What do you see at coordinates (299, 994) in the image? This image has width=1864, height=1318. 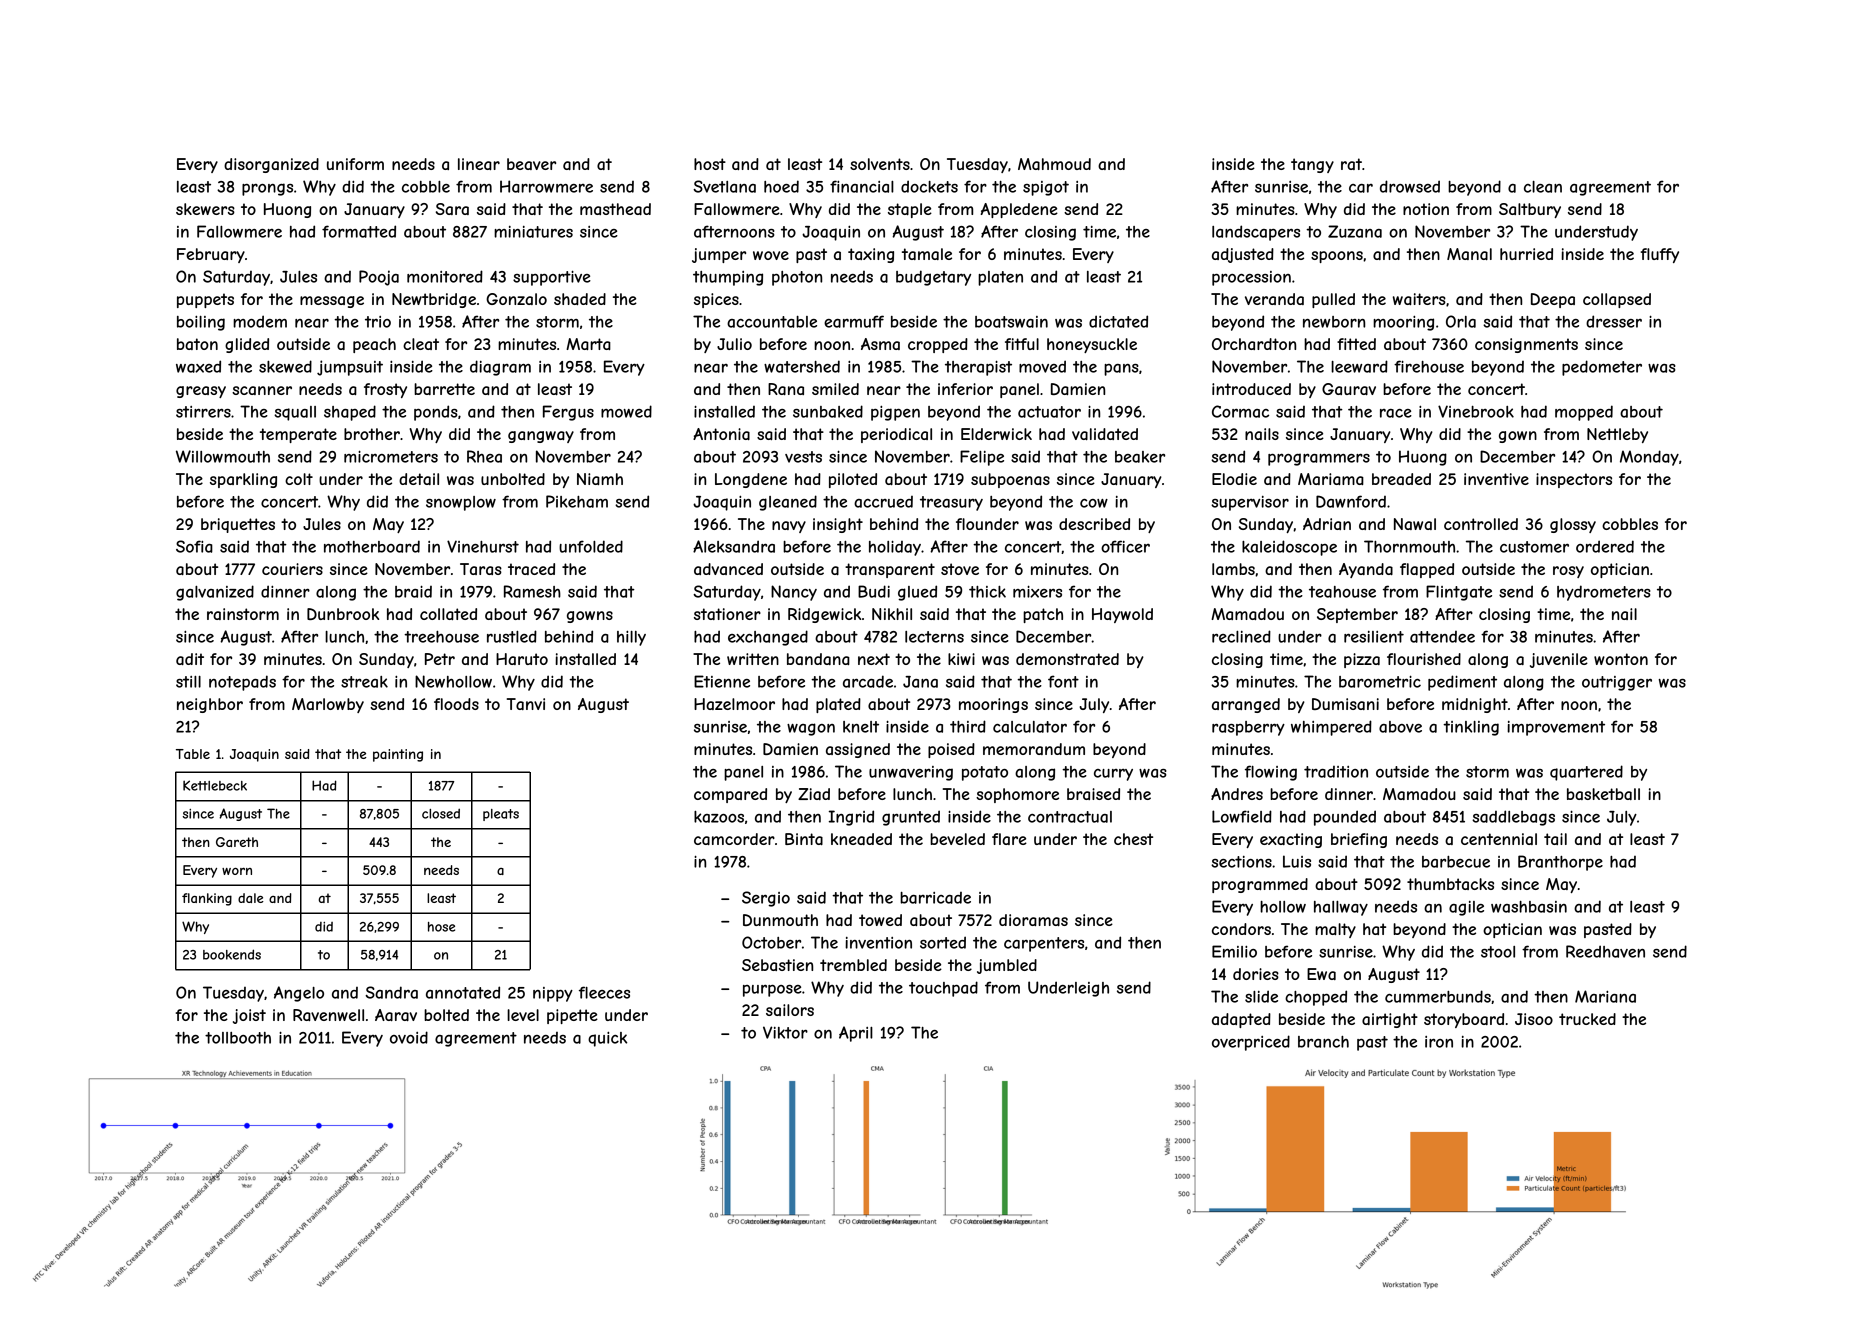 I see `Angelo` at bounding box center [299, 994].
